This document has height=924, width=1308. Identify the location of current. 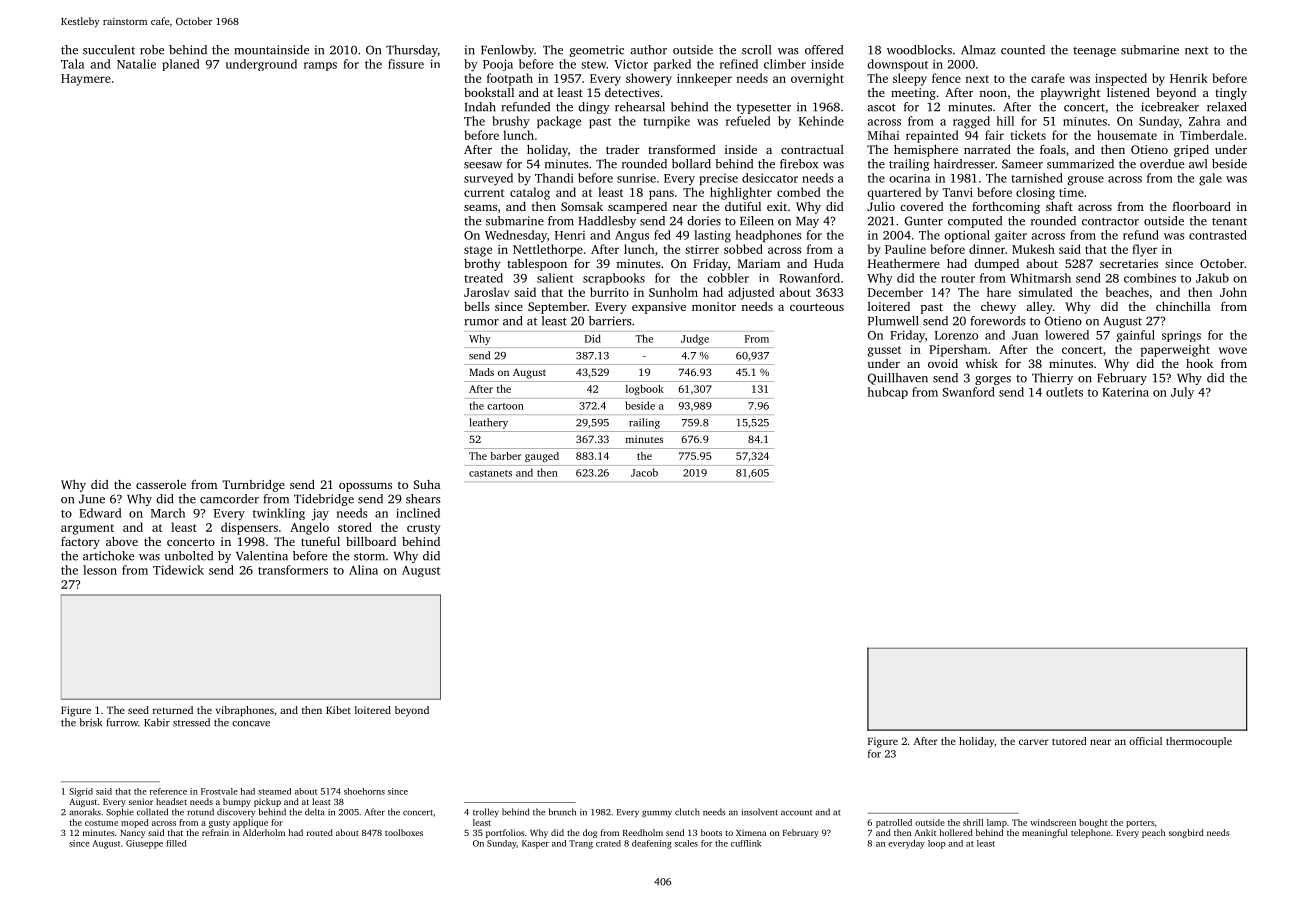
(484, 193).
